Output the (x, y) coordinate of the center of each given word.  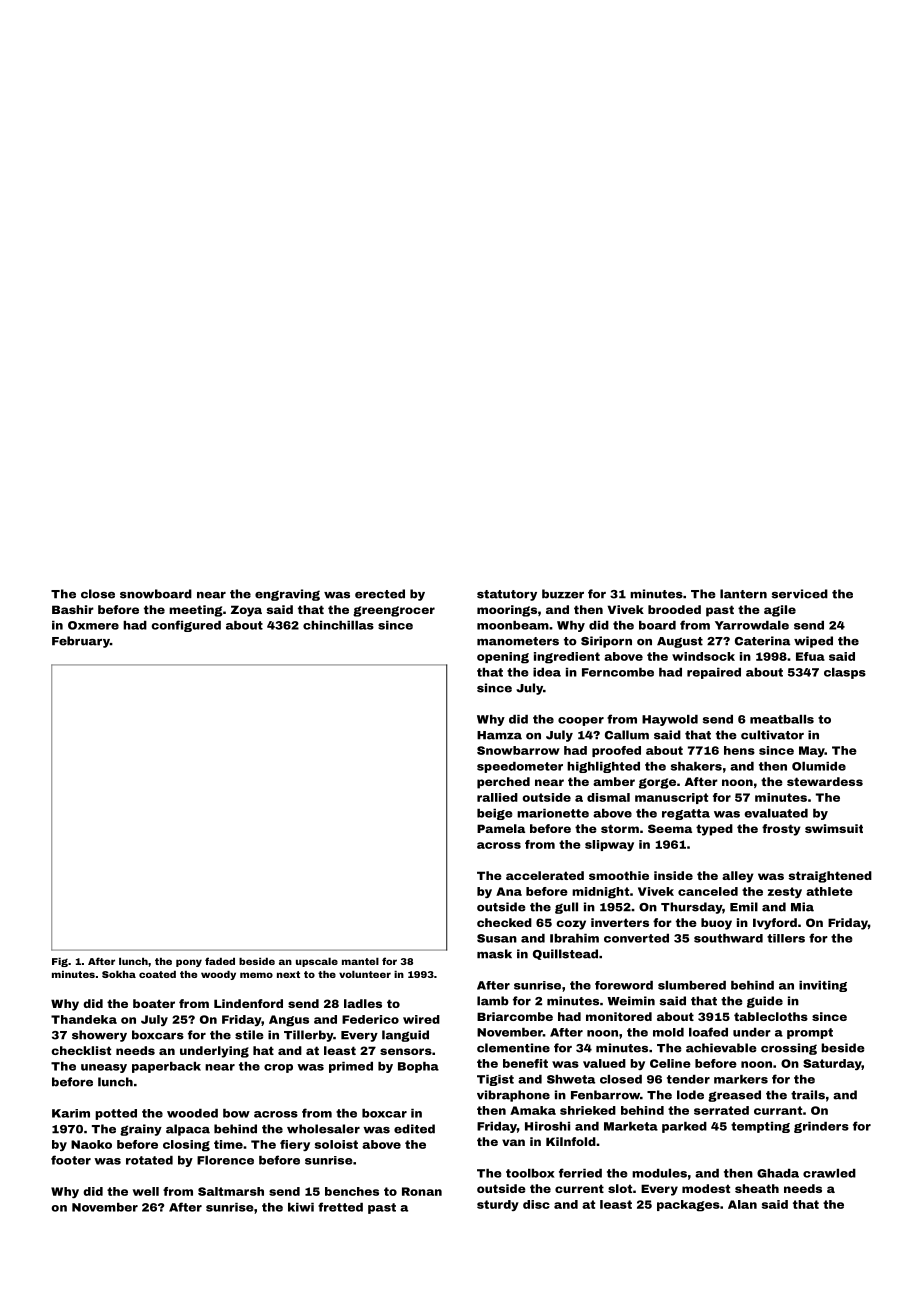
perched (503, 783)
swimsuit (834, 828)
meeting (196, 611)
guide (765, 1002)
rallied (497, 797)
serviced (800, 594)
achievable (721, 1048)
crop (278, 1068)
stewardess (825, 781)
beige (494, 814)
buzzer (563, 594)
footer (71, 1160)
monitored (619, 1016)
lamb (493, 1001)
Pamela (501, 828)
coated (157, 974)
